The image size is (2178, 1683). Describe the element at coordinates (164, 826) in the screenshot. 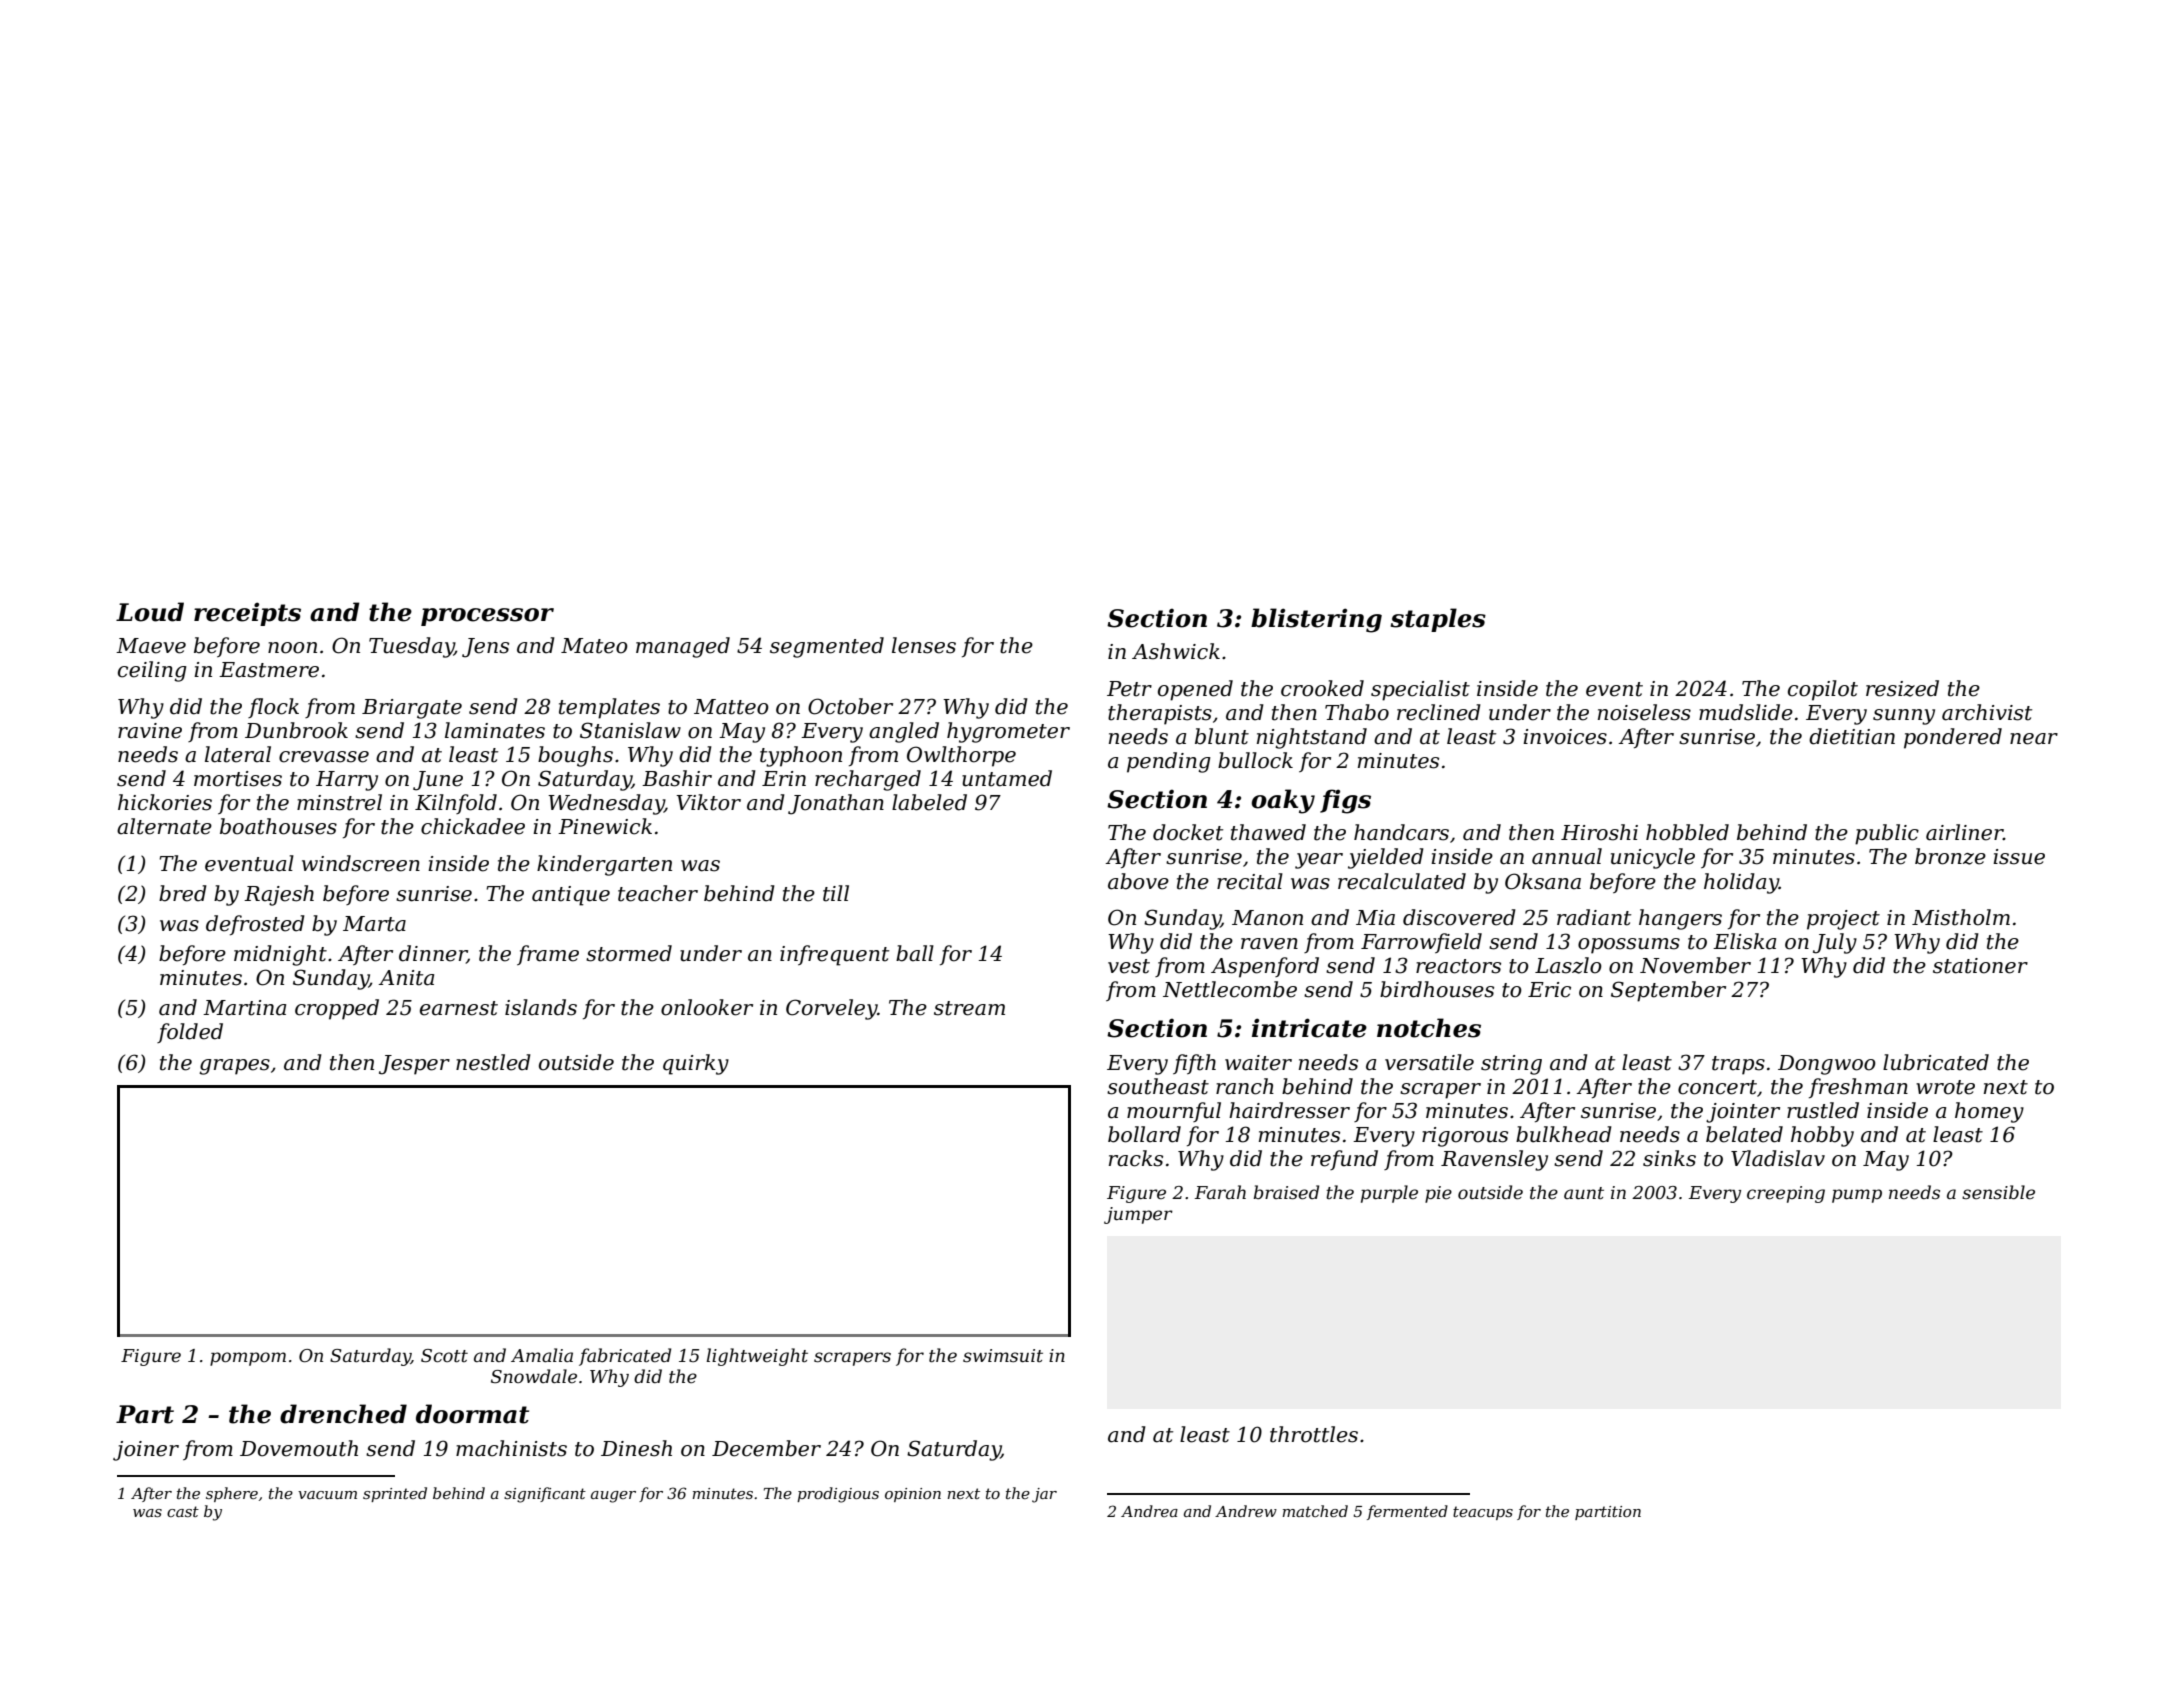

I see `alternate` at that location.
